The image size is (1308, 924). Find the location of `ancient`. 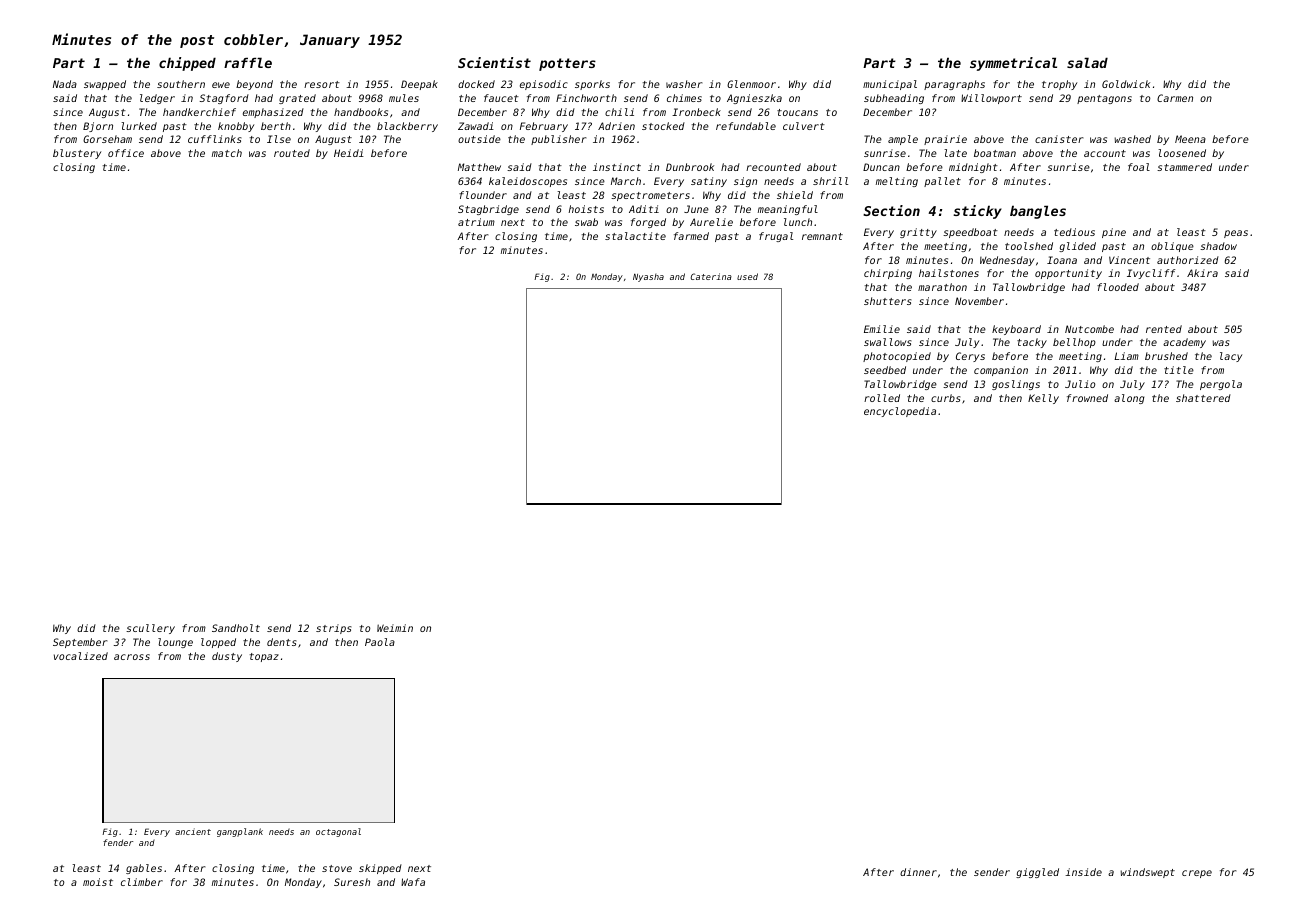

ancient is located at coordinates (193, 831).
